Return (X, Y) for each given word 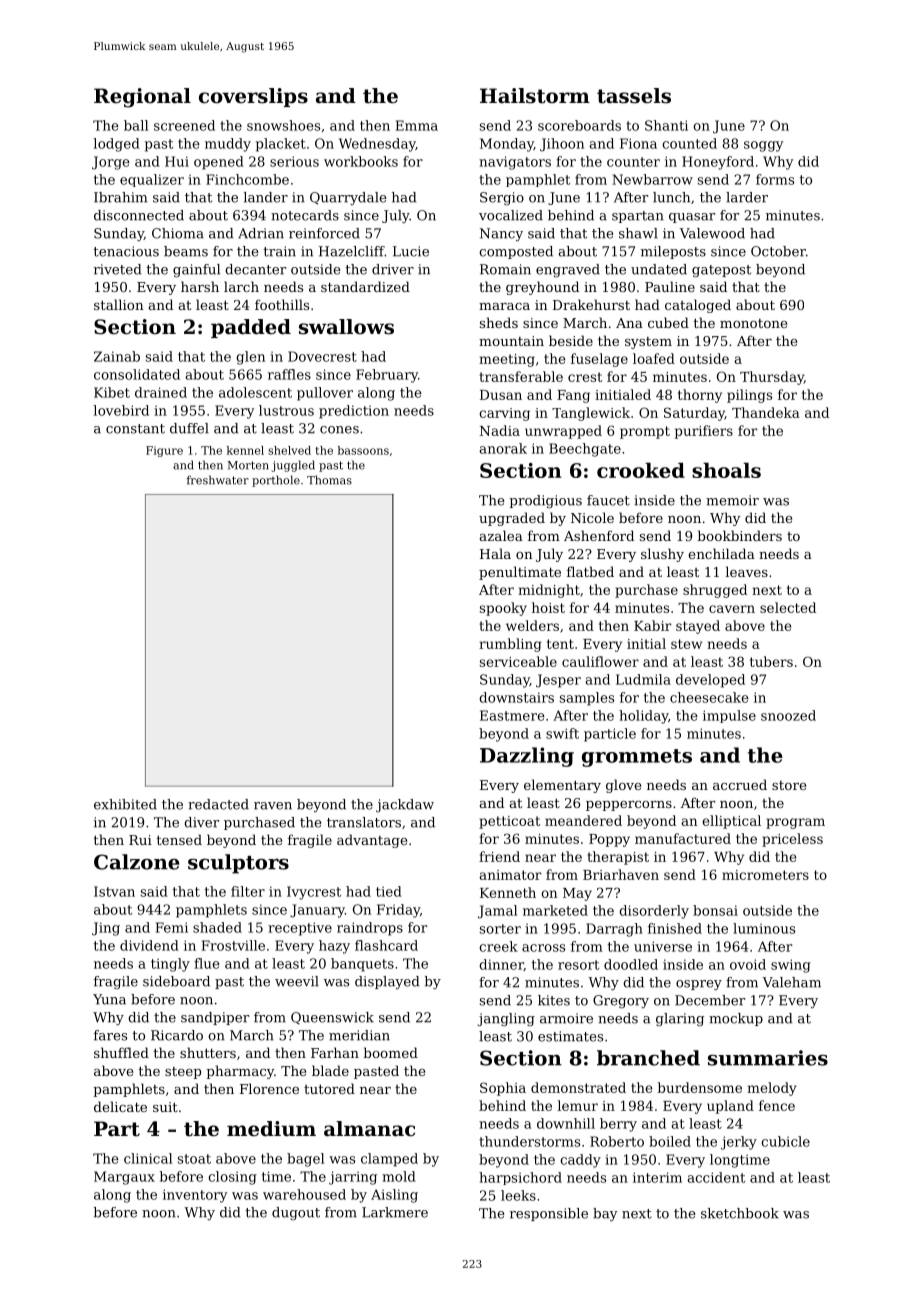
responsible (549, 1214)
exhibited (125, 804)
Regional (142, 98)
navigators (515, 163)
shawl (638, 233)
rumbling (510, 645)
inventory (195, 1196)
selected (788, 607)
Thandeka (766, 412)
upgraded (512, 519)
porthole (276, 481)
